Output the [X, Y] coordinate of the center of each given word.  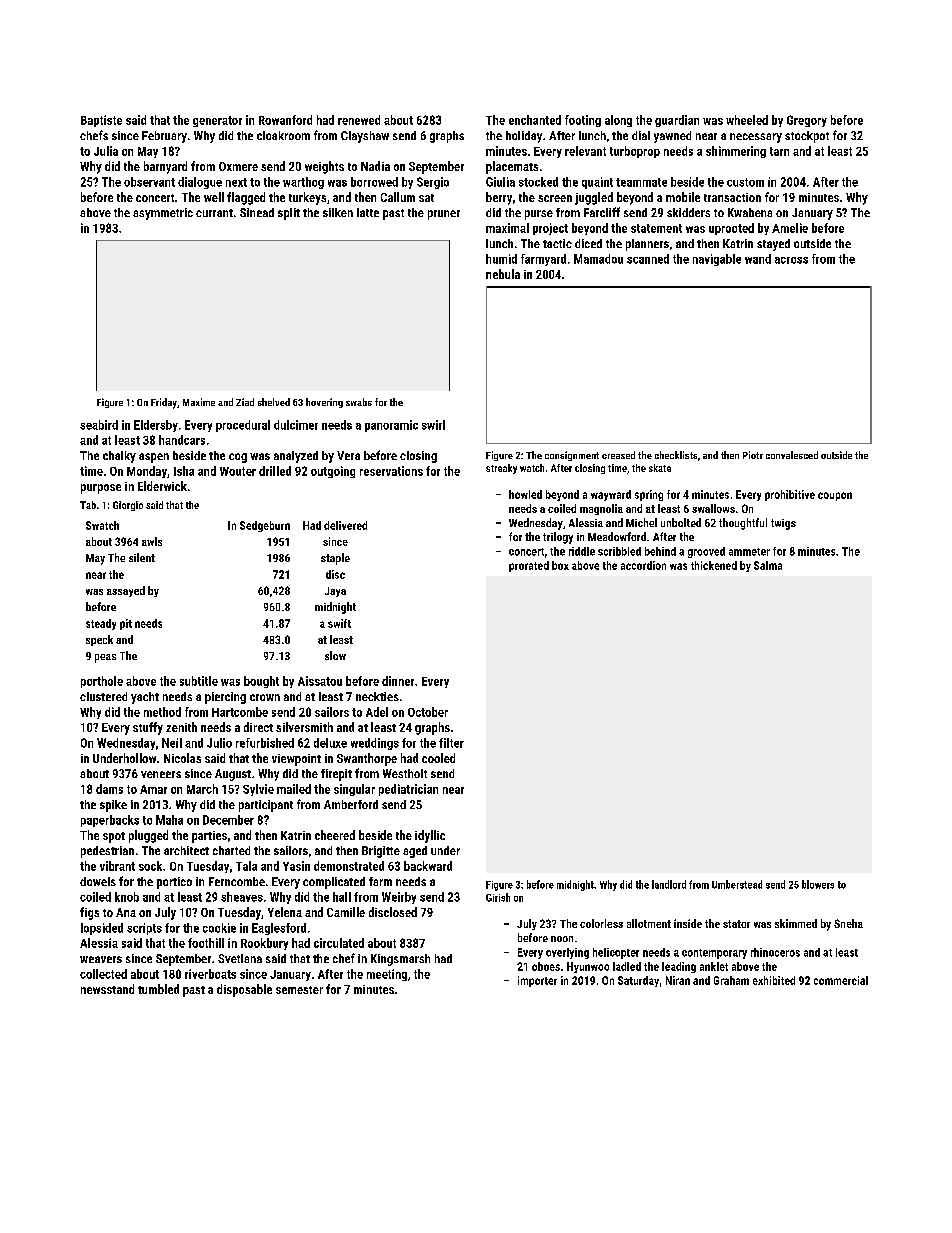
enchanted [535, 120]
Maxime [199, 402]
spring [649, 495]
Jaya [335, 592]
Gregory [807, 121]
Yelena [285, 912]
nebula [503, 274]
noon [562, 939]
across [791, 260]
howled [525, 494]
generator [217, 121]
